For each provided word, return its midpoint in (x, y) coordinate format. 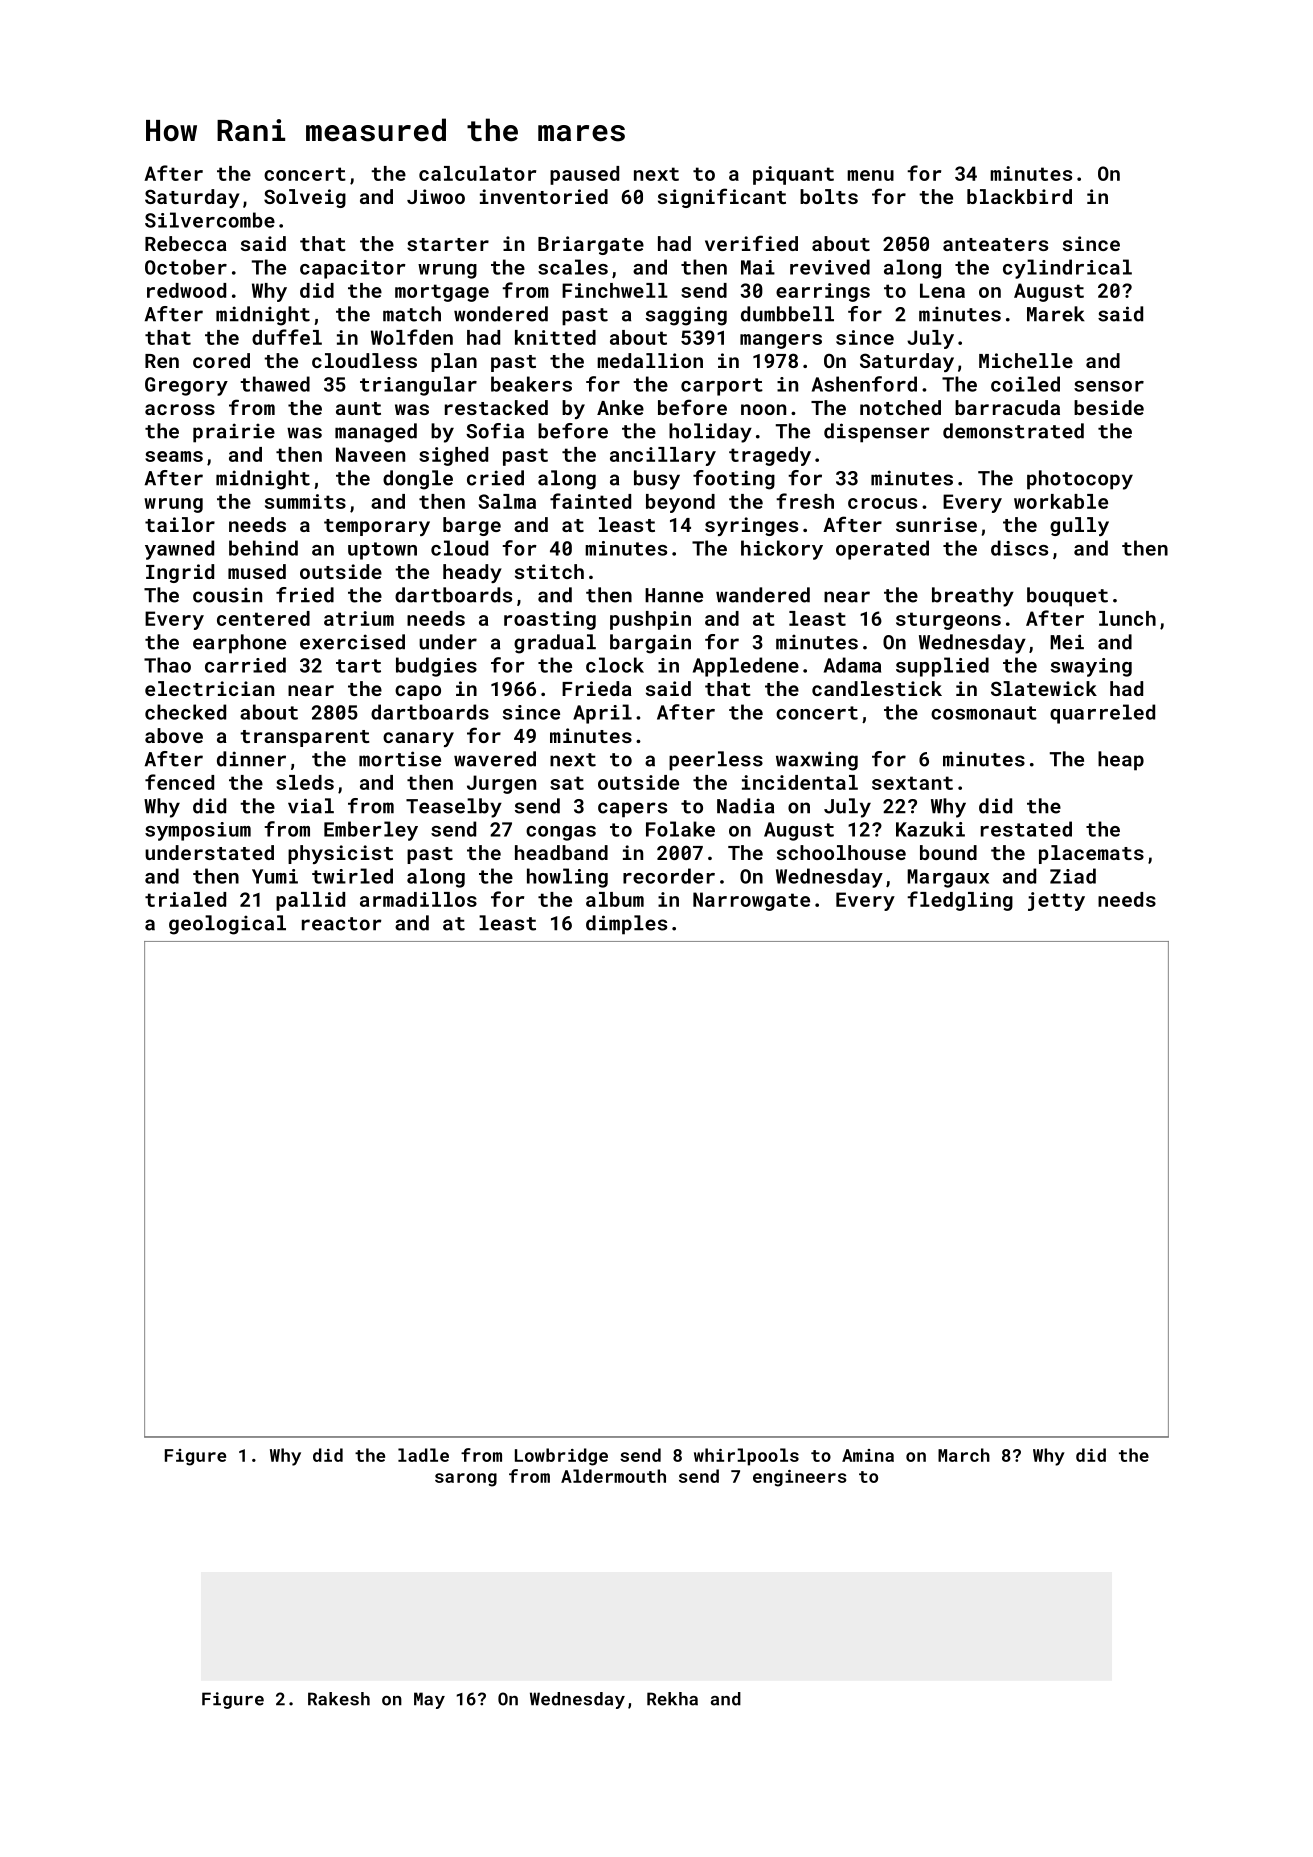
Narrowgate (751, 901)
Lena (942, 290)
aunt (358, 408)
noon (763, 409)
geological (227, 925)
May (429, 1700)
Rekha (672, 1699)
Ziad (1073, 876)
